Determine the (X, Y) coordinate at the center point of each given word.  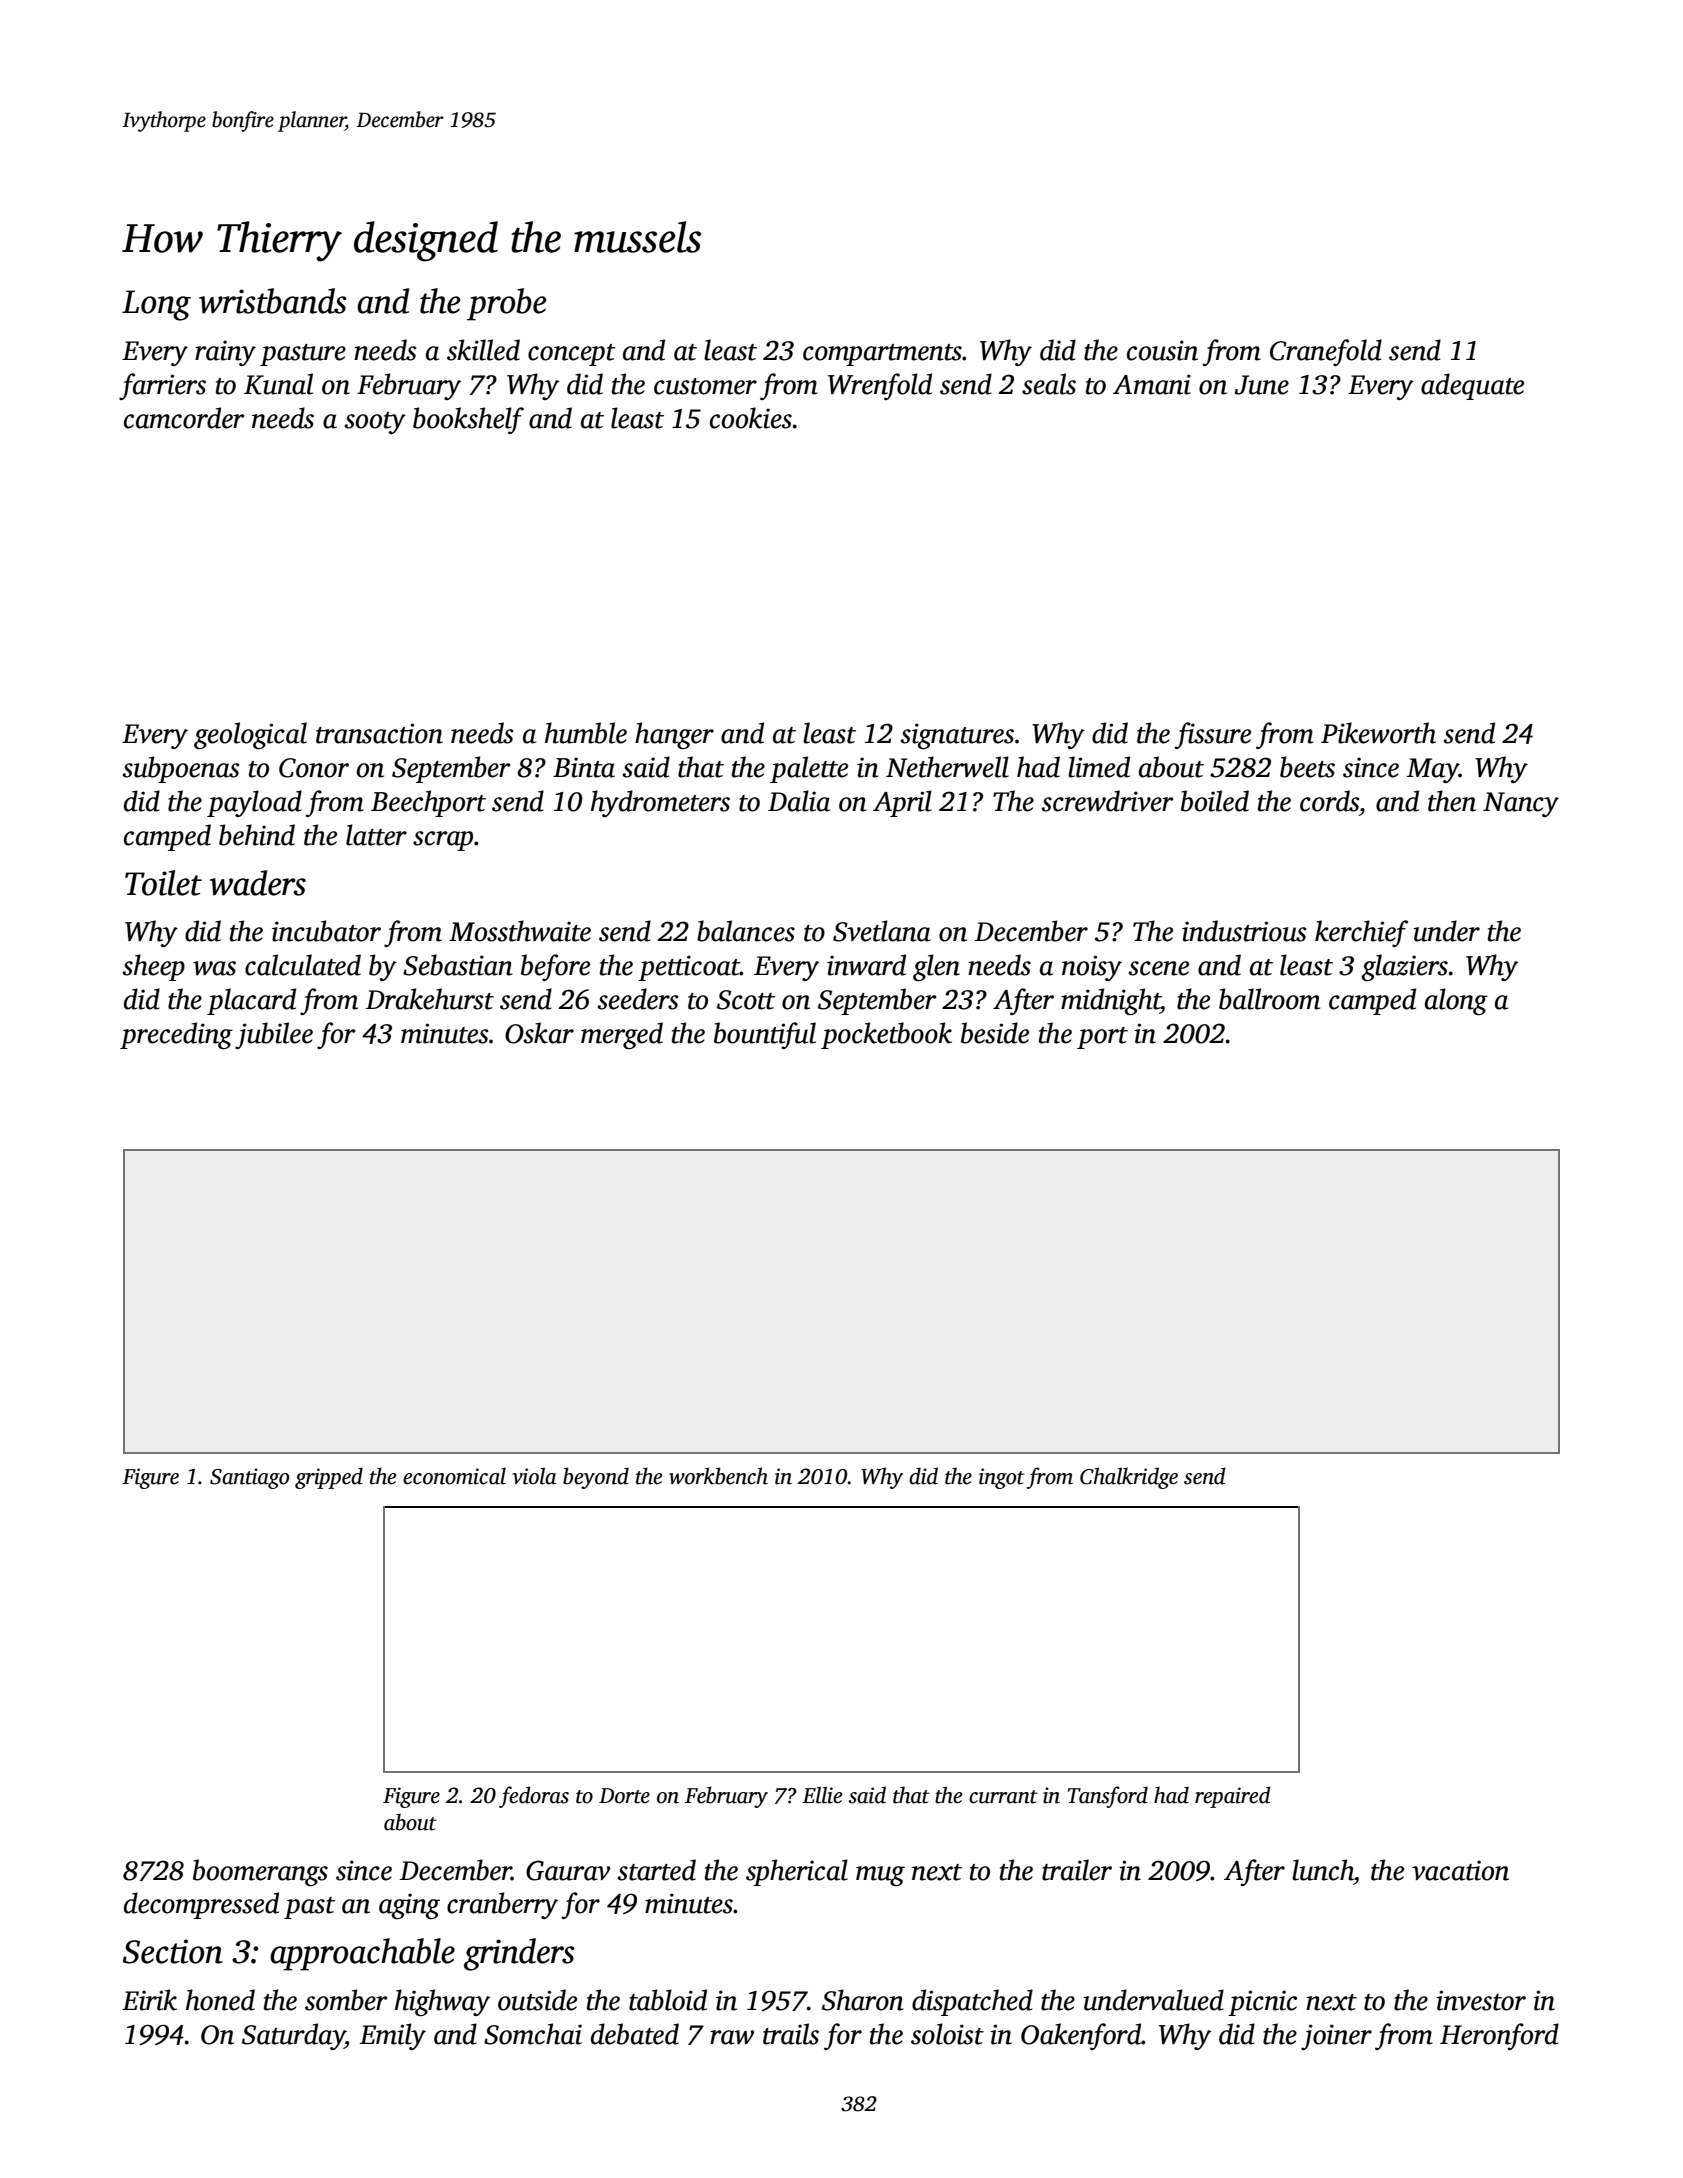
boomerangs (260, 1872)
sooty (375, 423)
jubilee (274, 1035)
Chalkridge (1129, 1478)
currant (1003, 1797)
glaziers (1405, 967)
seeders (637, 999)
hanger (674, 735)
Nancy (1521, 804)
